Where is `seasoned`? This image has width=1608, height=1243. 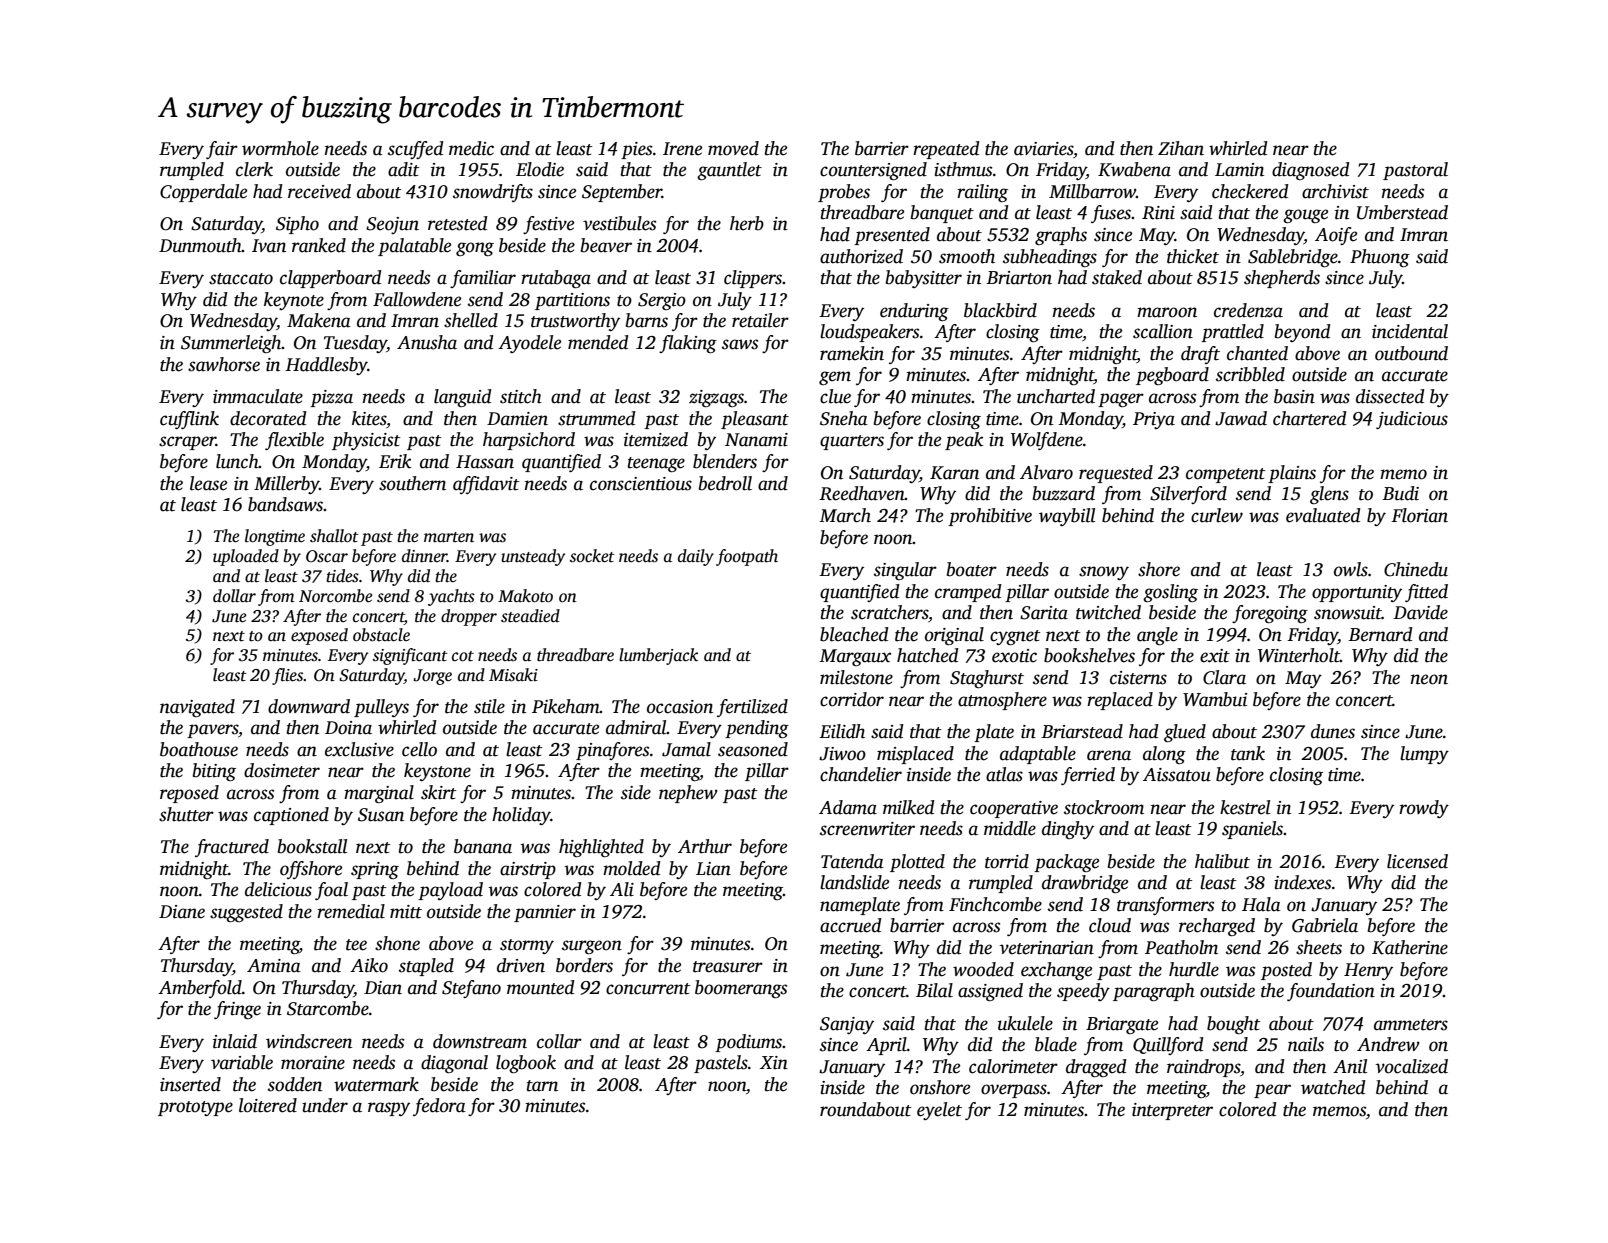
seasoned is located at coordinates (753, 749).
